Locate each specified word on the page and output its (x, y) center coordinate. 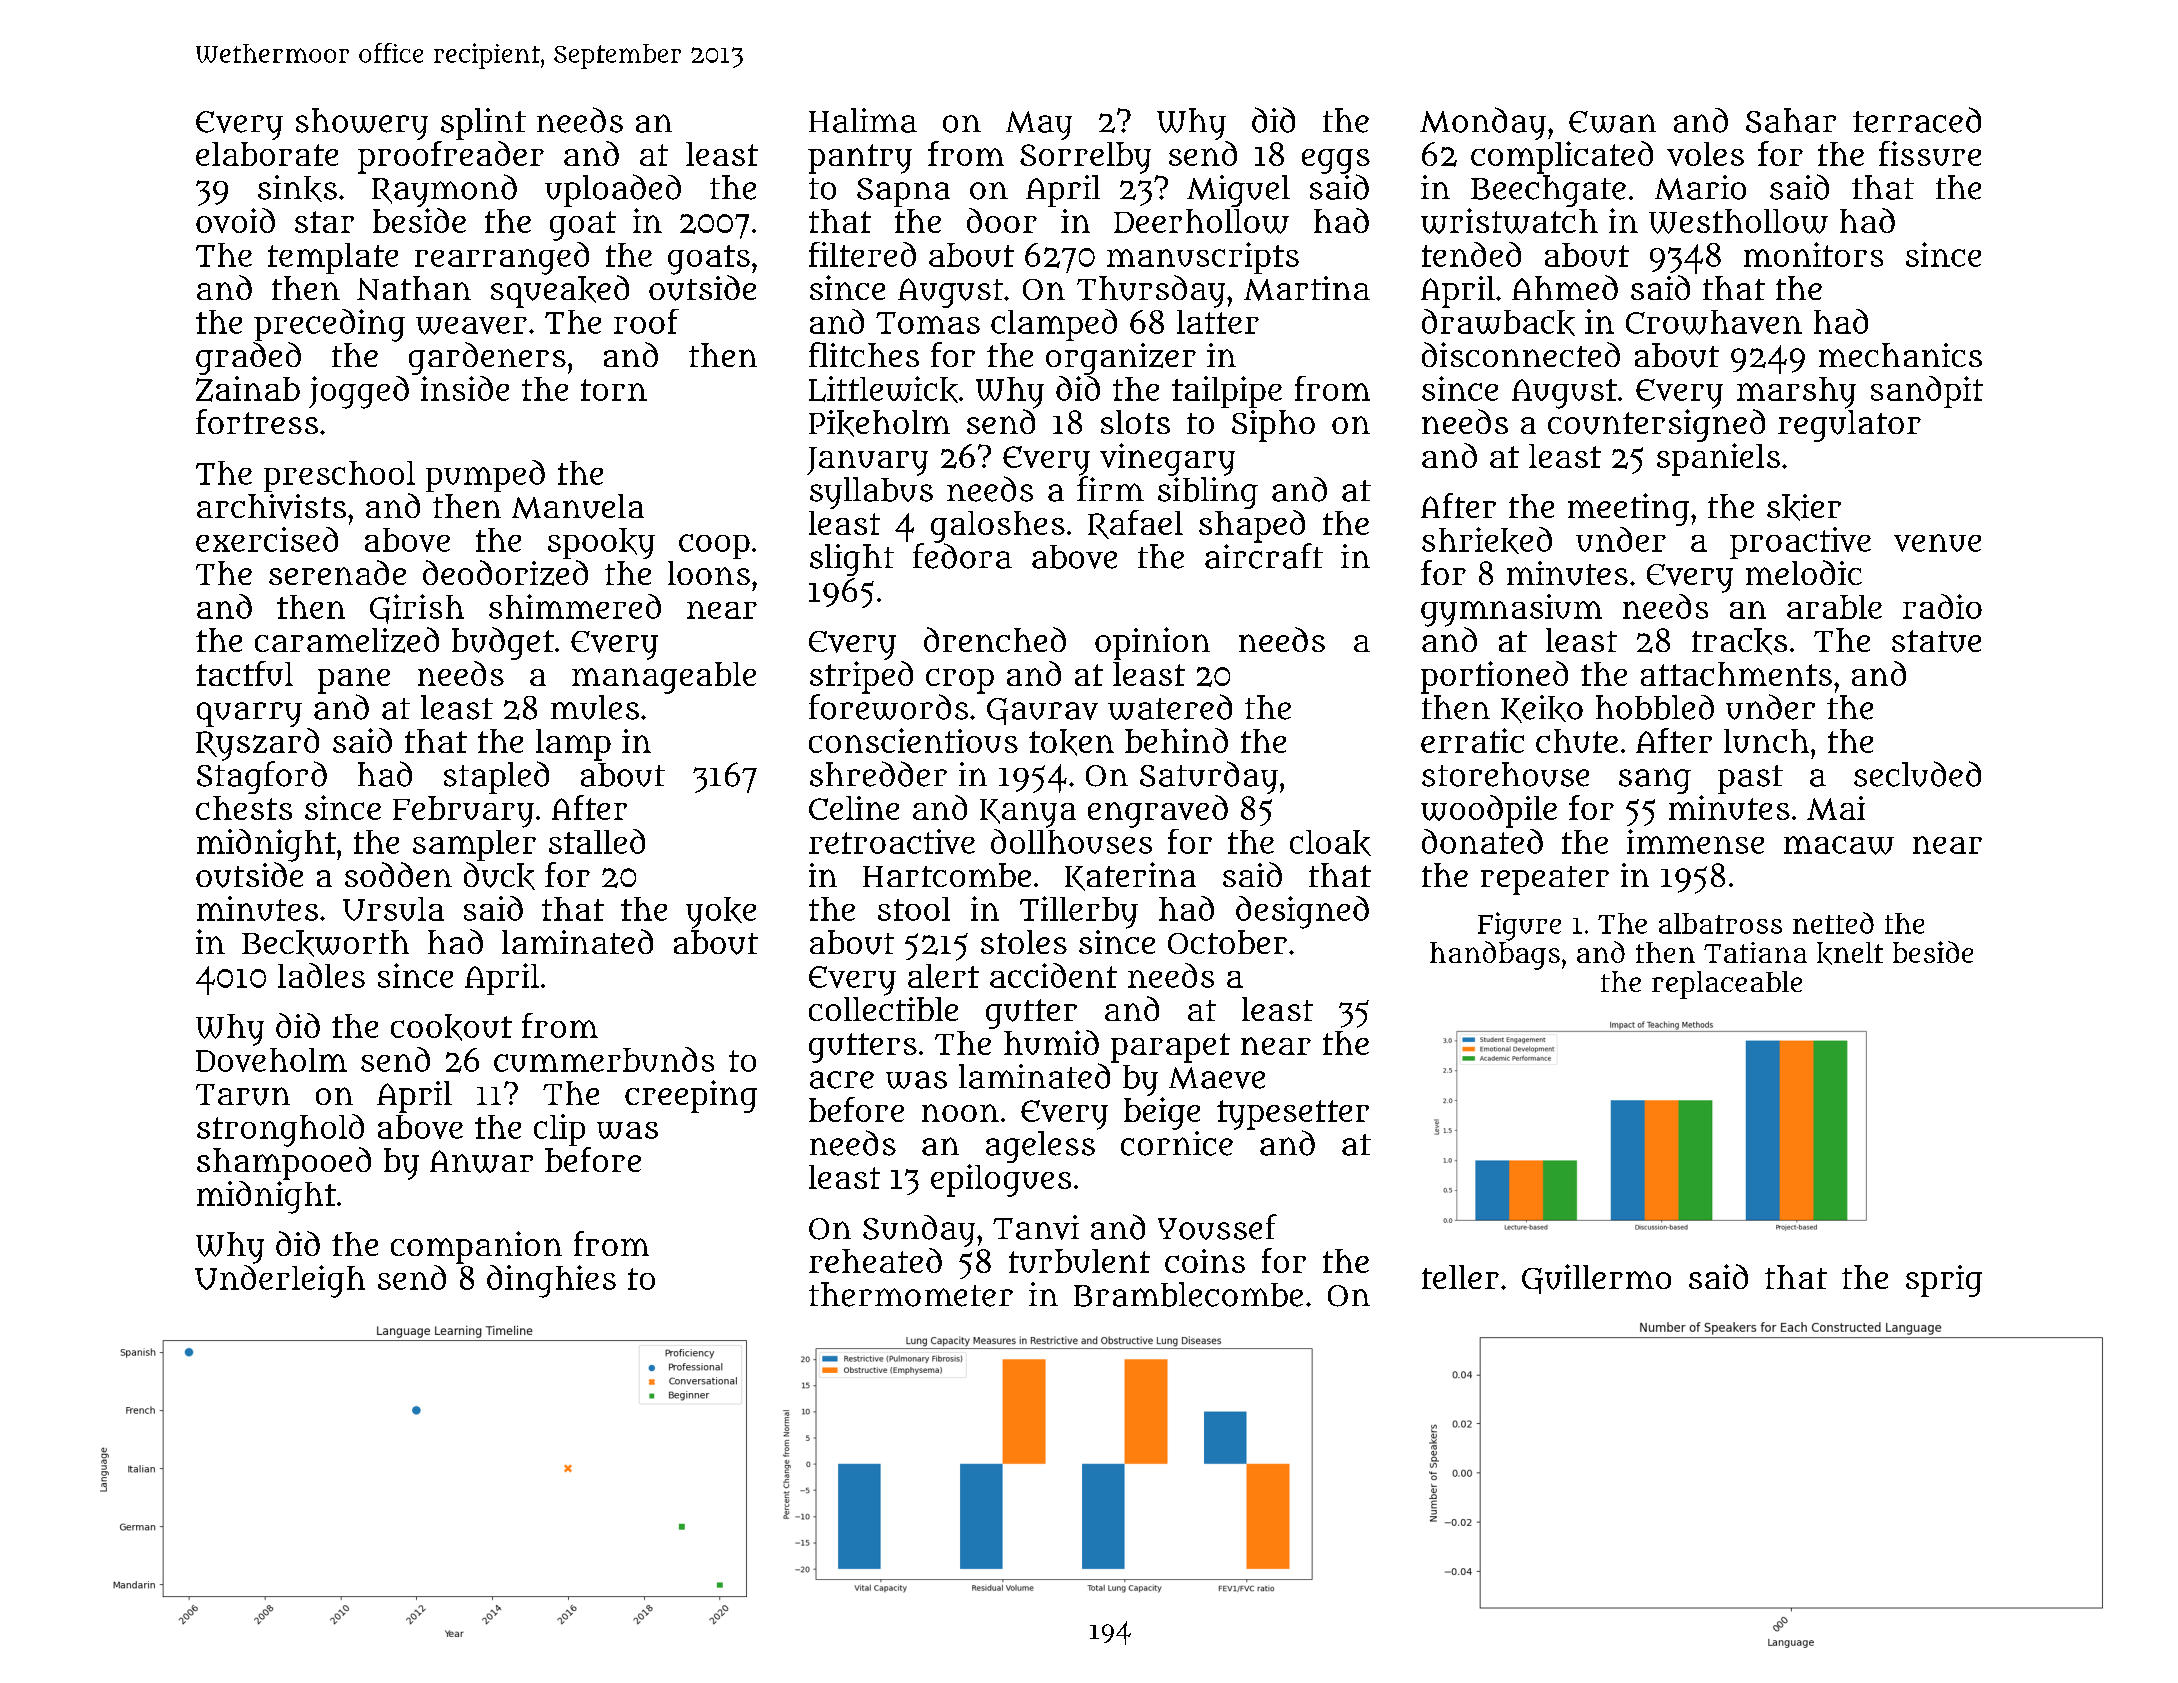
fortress (257, 421)
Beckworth (325, 943)
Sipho (1273, 426)
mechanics (1900, 355)
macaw (1839, 845)
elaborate (267, 154)
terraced (1917, 120)
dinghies (551, 1281)
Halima (863, 120)
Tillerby (1079, 912)
